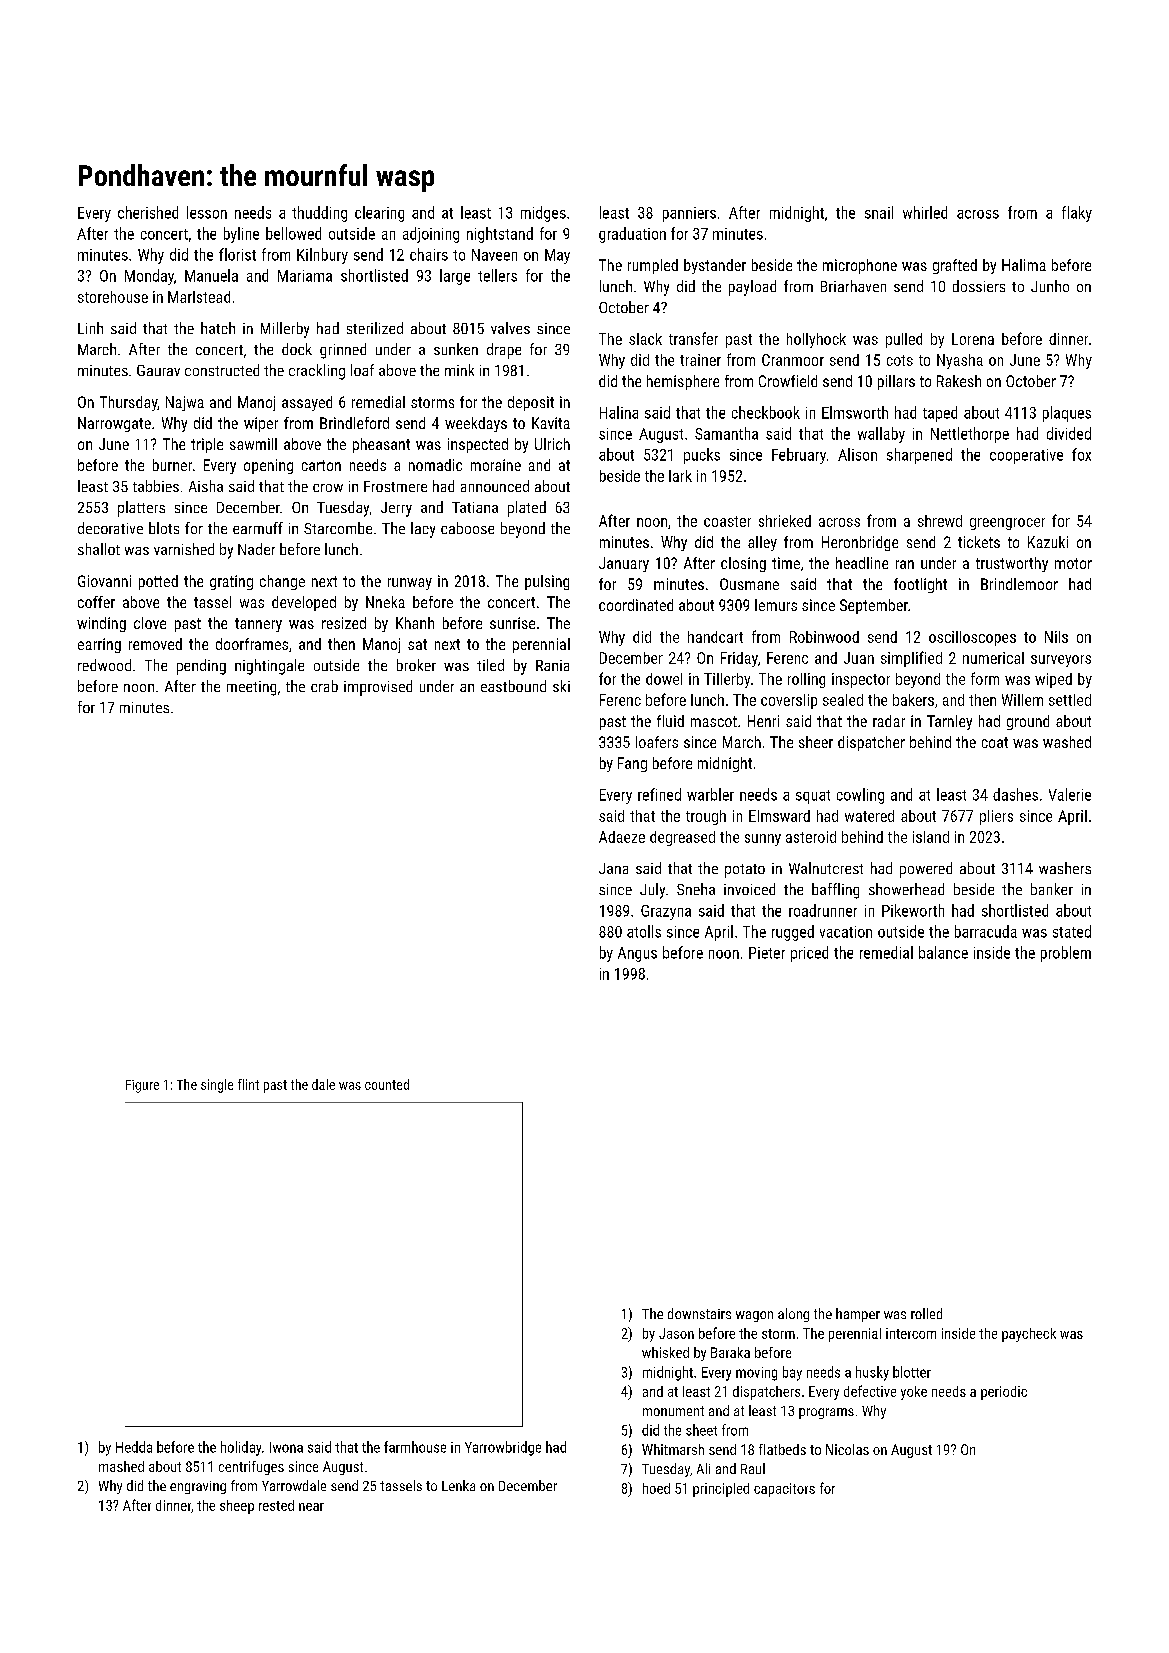 The image size is (1169, 1653). Describe the element at coordinates (879, 212) in the page. I see `snail` at that location.
